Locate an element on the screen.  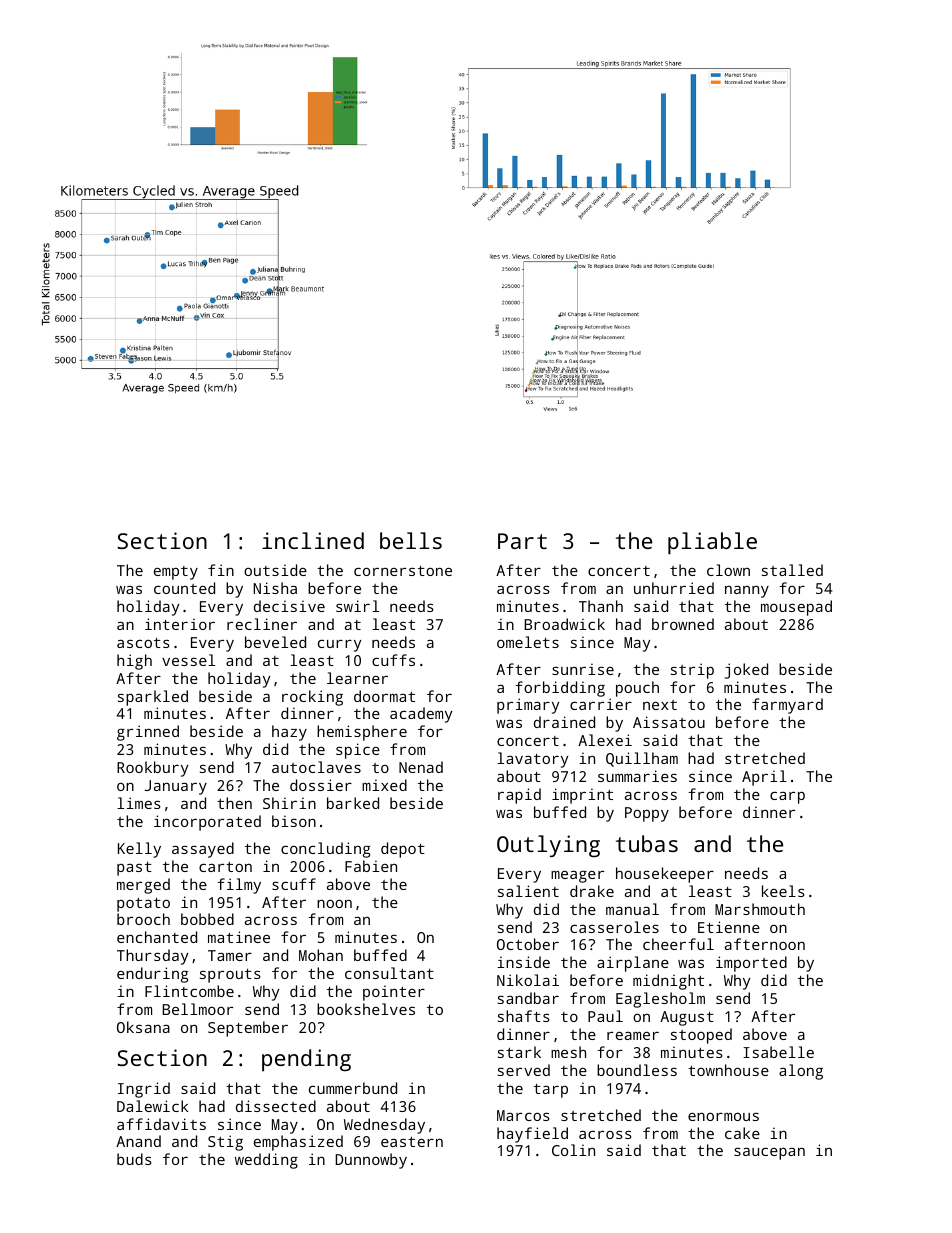
buds is located at coordinates (134, 1159).
